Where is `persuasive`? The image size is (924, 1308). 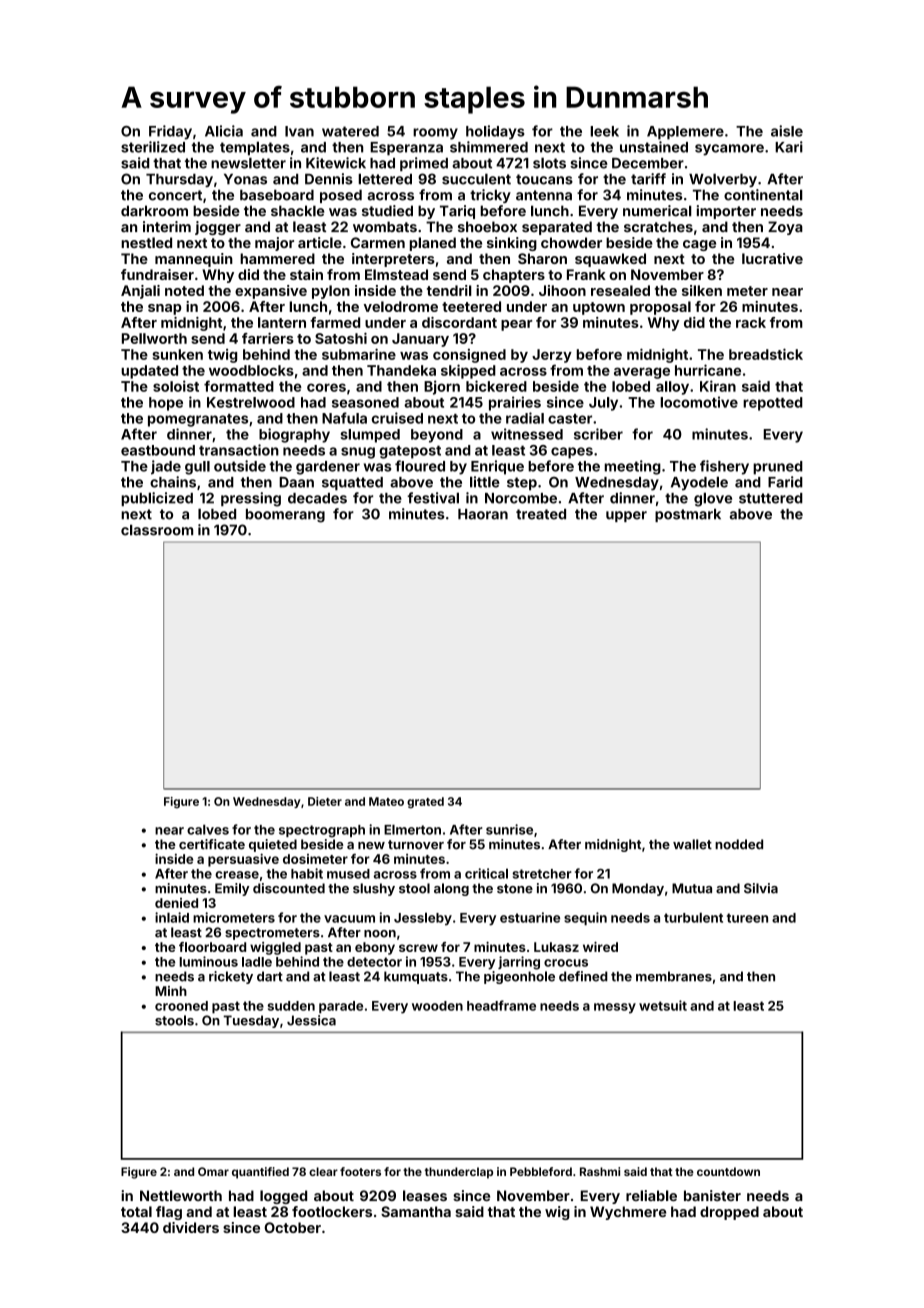
persuasive is located at coordinates (243, 860).
